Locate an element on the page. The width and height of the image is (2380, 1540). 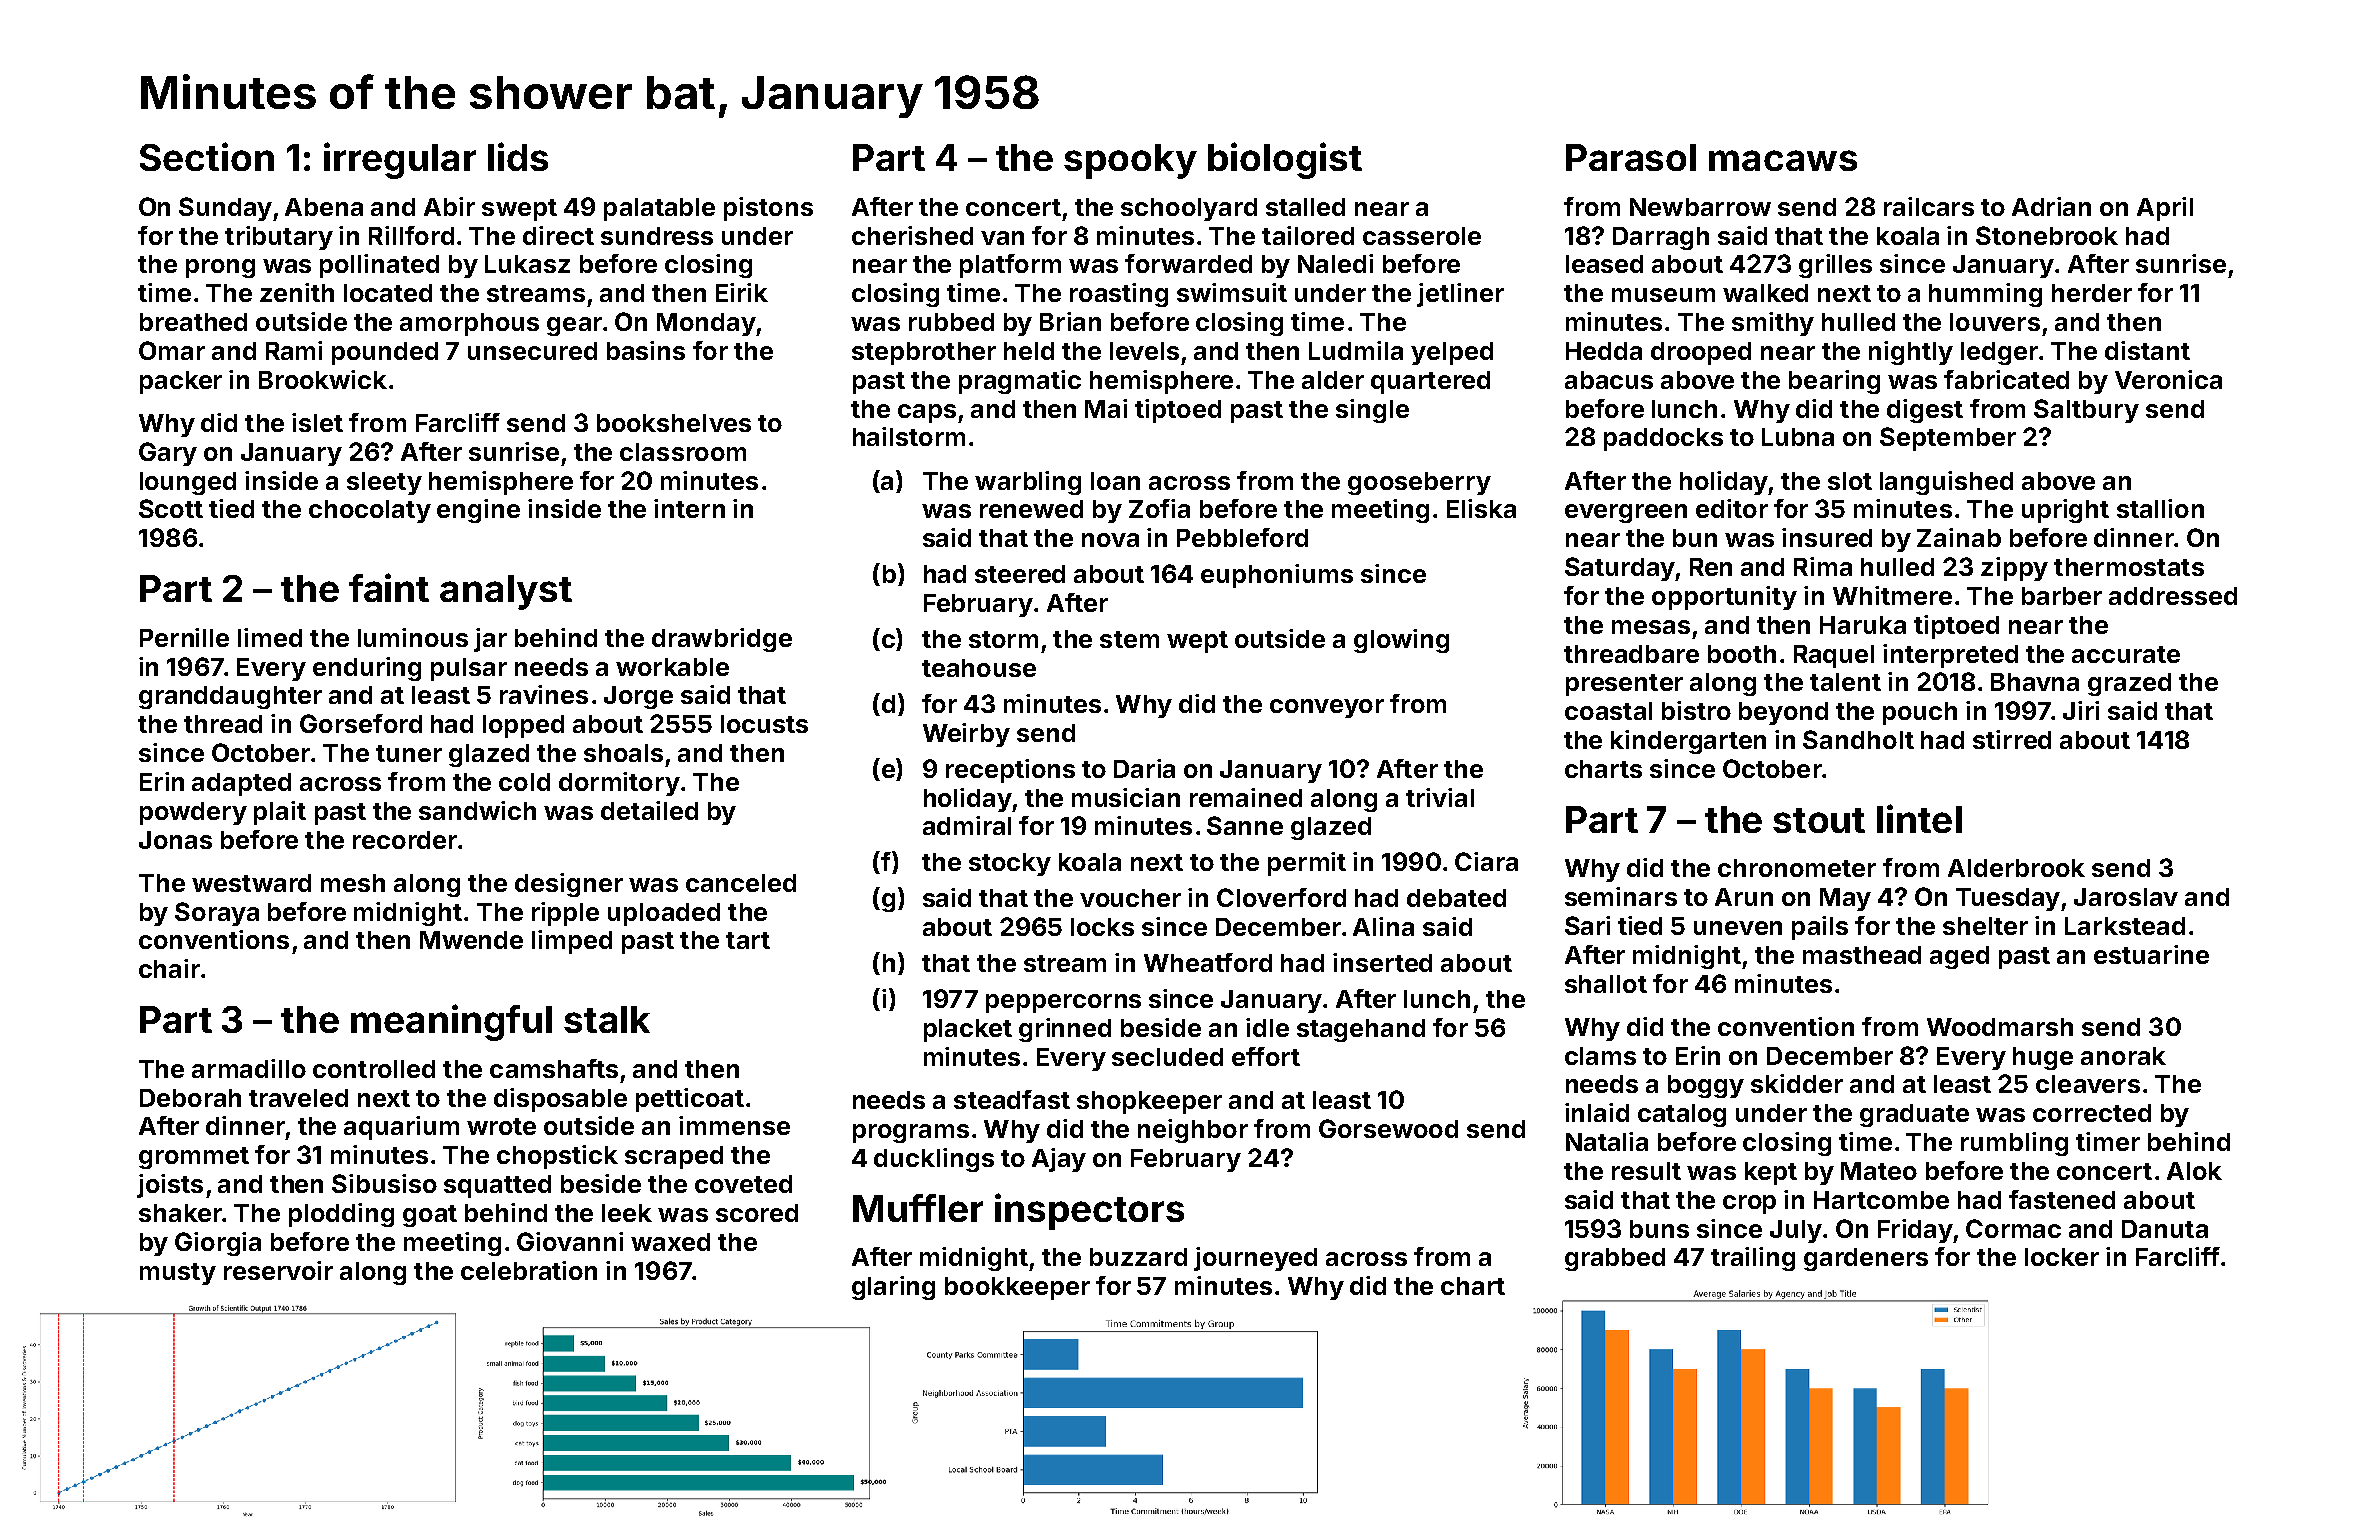
sleety is located at coordinates (384, 483).
